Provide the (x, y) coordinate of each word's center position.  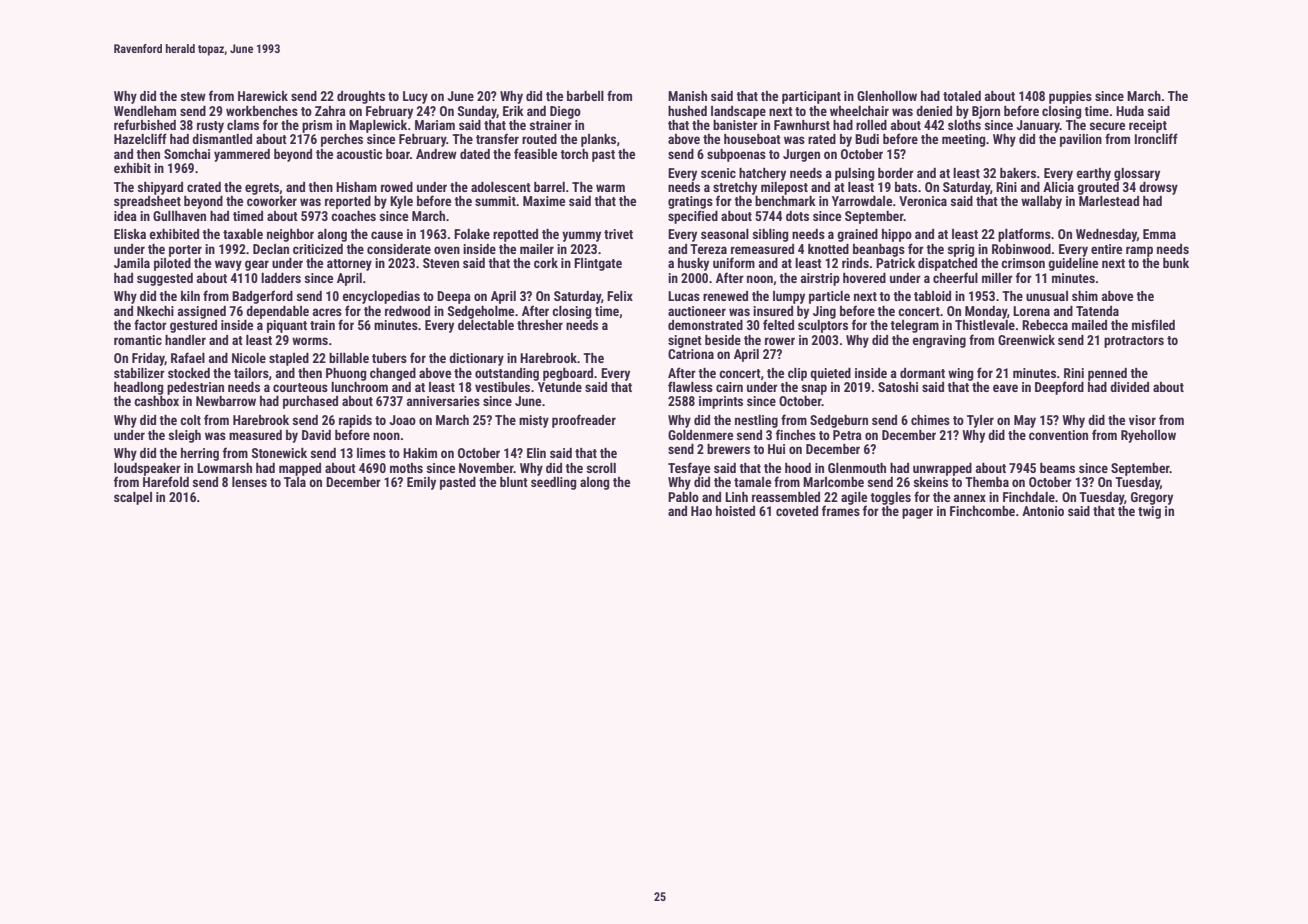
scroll (601, 468)
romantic (138, 340)
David (316, 435)
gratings (690, 202)
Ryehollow (1148, 436)
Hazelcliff (140, 138)
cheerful (955, 277)
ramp (1139, 251)
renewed (725, 296)
